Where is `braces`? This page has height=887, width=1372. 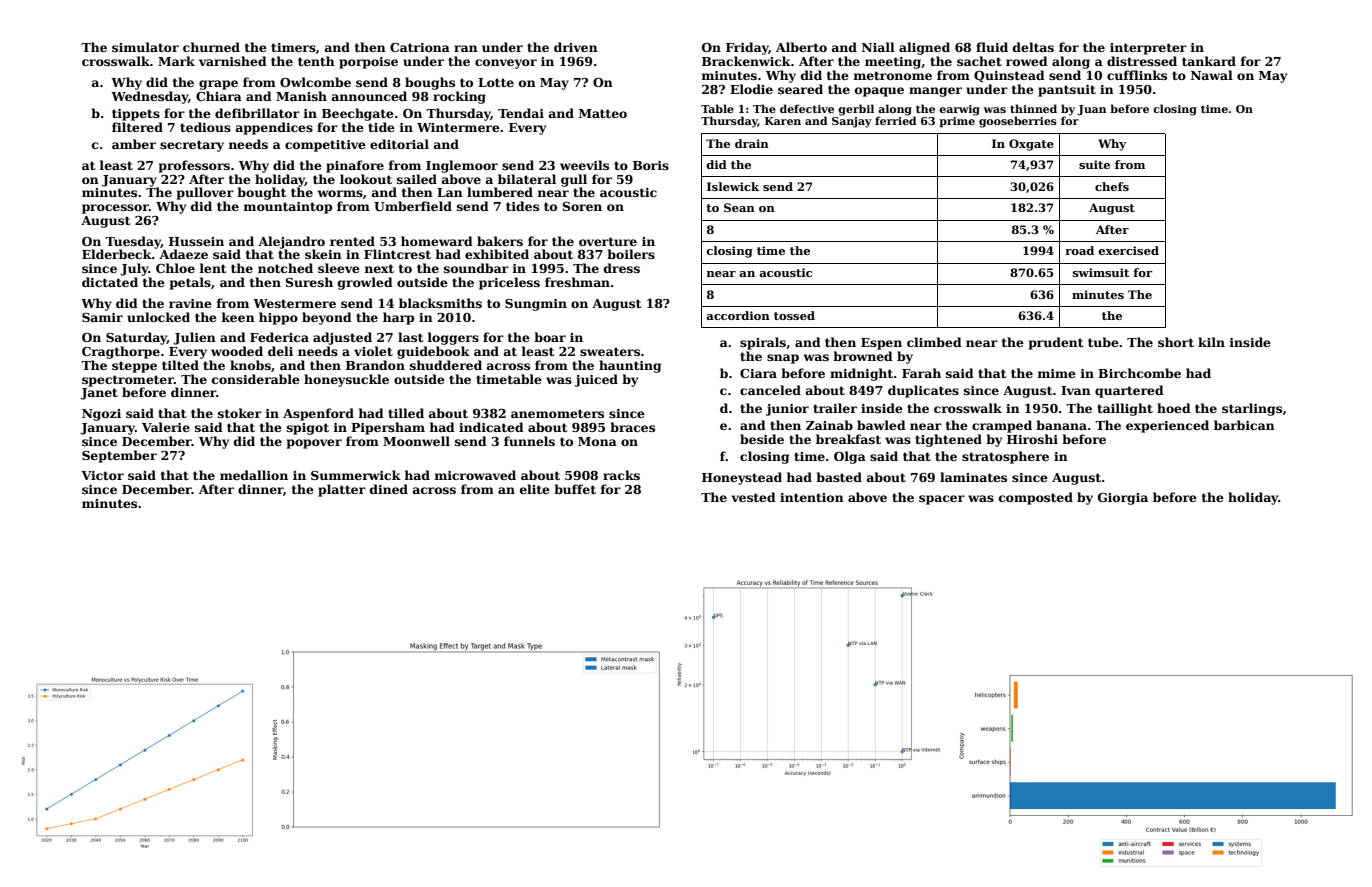 braces is located at coordinates (632, 427).
